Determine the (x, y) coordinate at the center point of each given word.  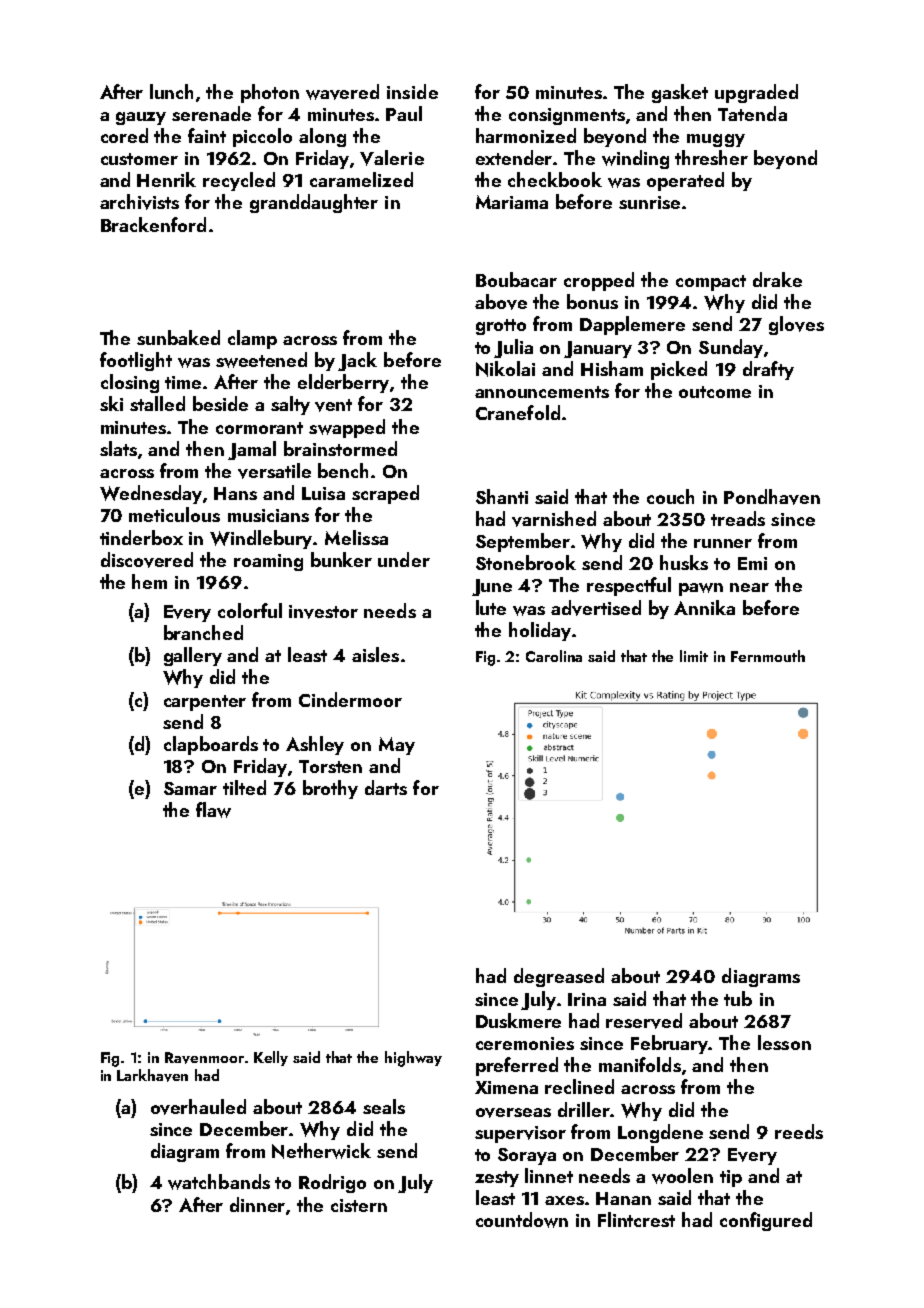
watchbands (219, 1182)
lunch (171, 91)
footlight (136, 361)
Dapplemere (632, 325)
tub (738, 998)
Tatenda (752, 113)
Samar (190, 788)
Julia (513, 348)
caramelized (361, 179)
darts (386, 787)
